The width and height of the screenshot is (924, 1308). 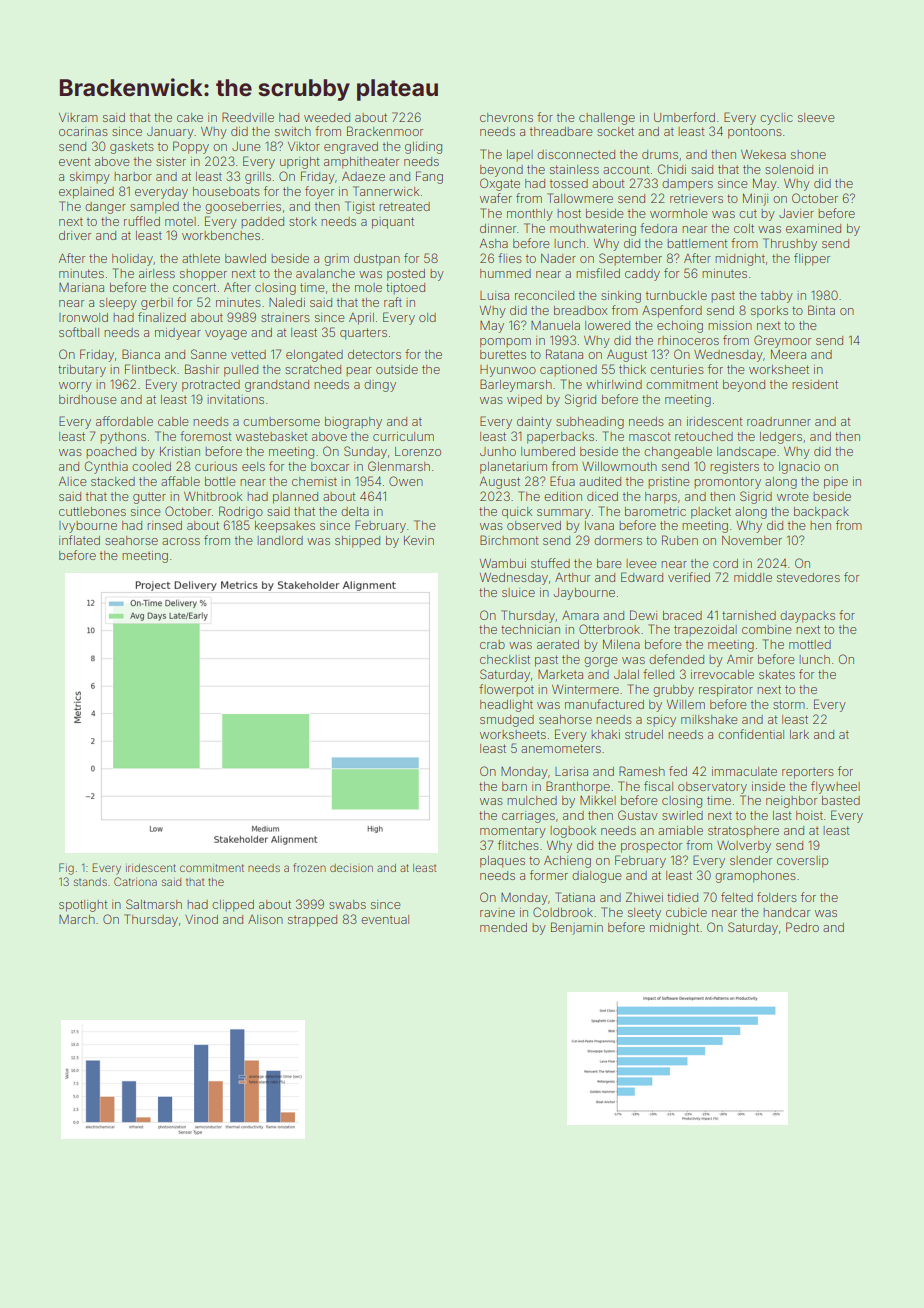 I want to click on Chidi, so click(x=672, y=169).
